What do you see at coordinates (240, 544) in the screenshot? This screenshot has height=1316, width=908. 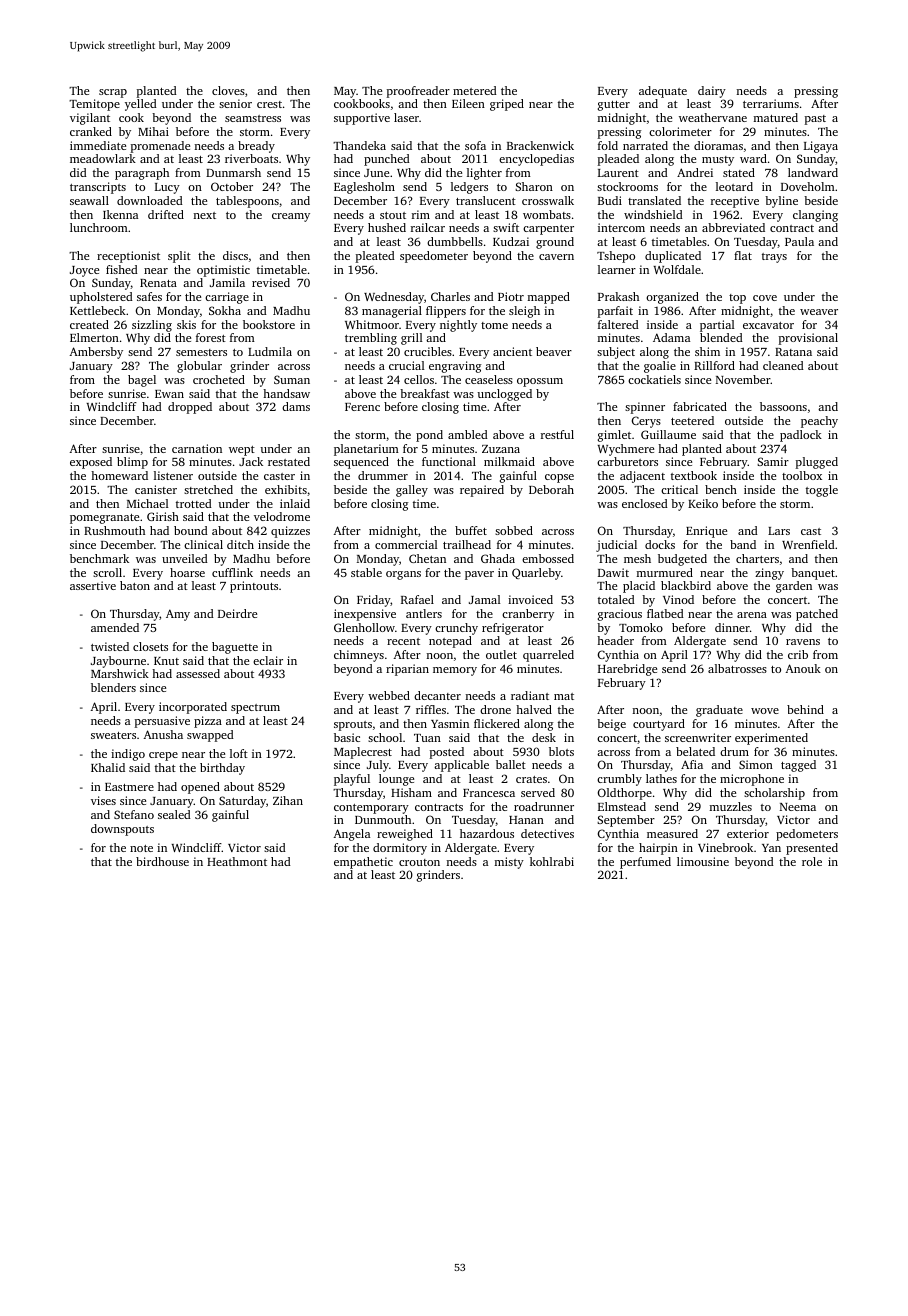 I see `ditch` at bounding box center [240, 544].
